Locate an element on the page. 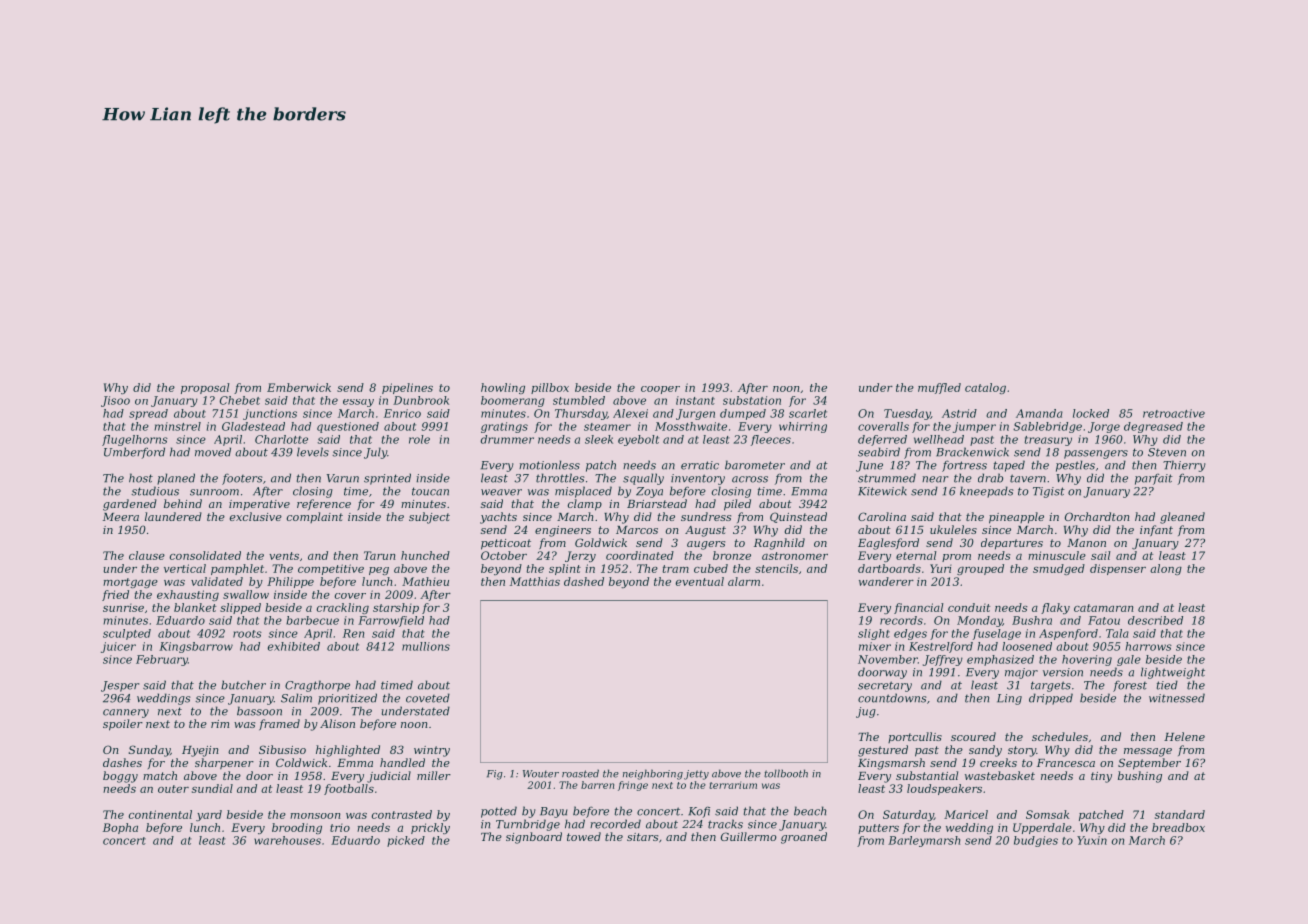 Image resolution: width=1308 pixels, height=924 pixels. dashed is located at coordinates (584, 581).
